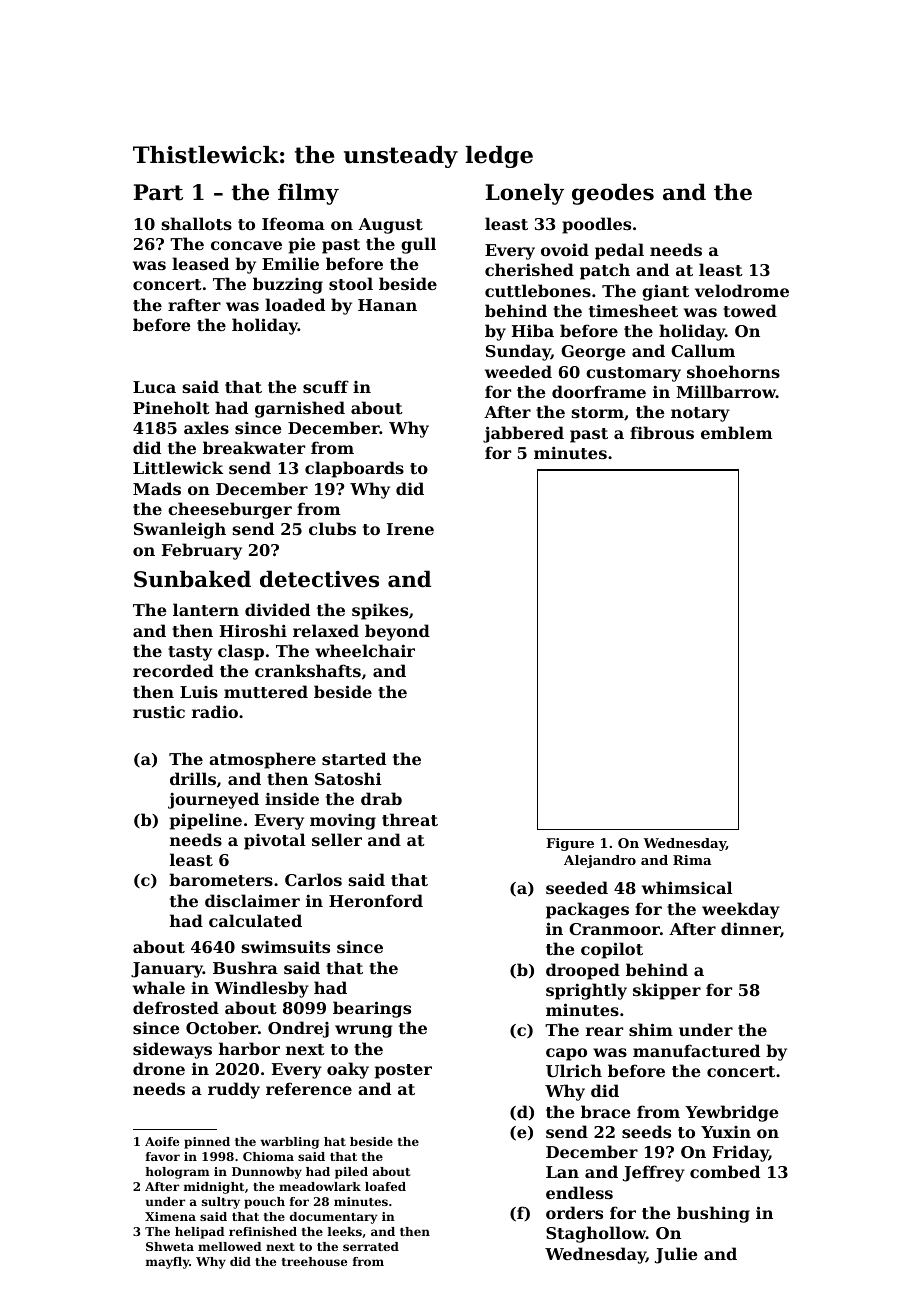  What do you see at coordinates (410, 819) in the screenshot?
I see `threat` at bounding box center [410, 819].
